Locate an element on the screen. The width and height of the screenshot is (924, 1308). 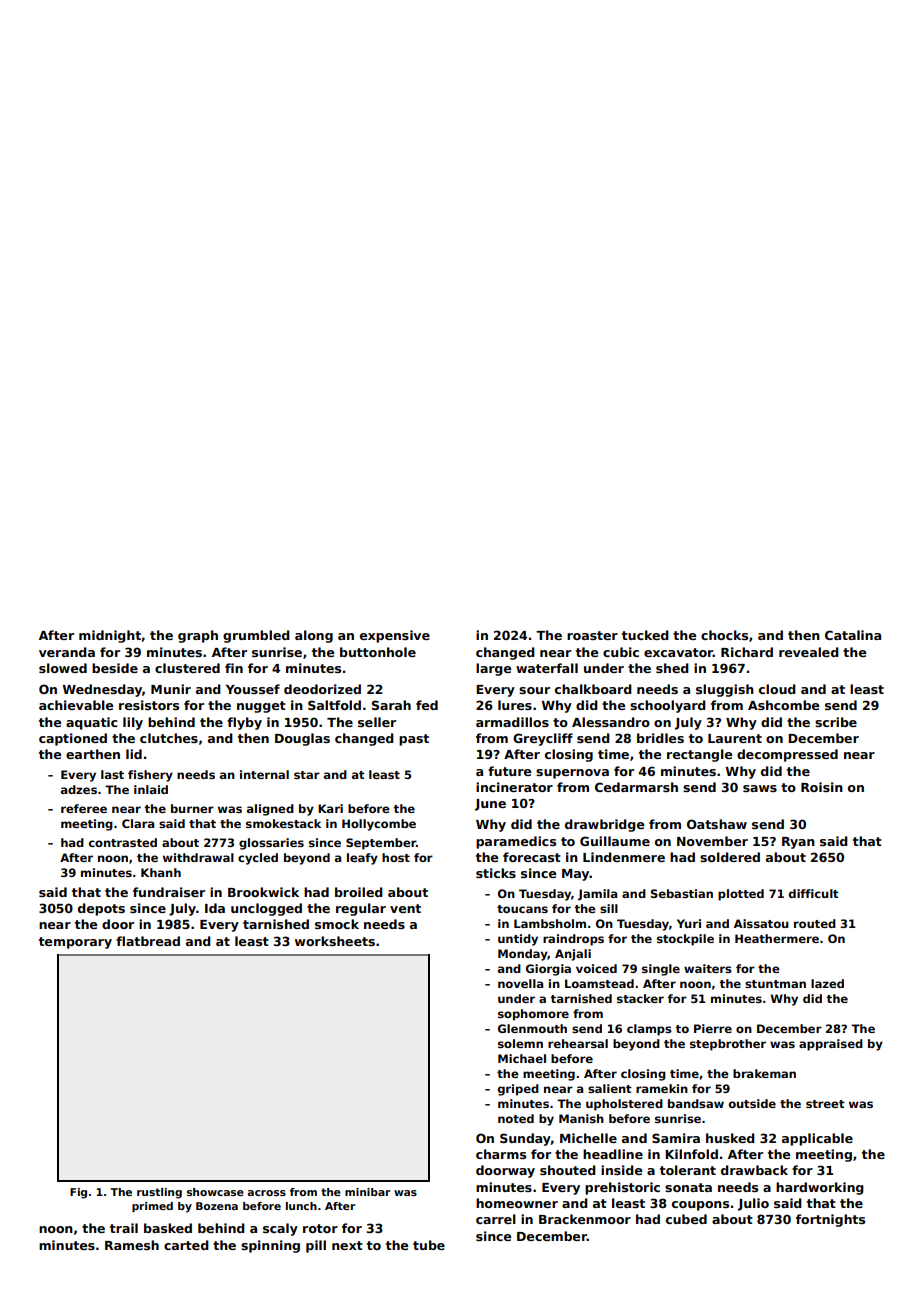
flatbread is located at coordinates (148, 941).
